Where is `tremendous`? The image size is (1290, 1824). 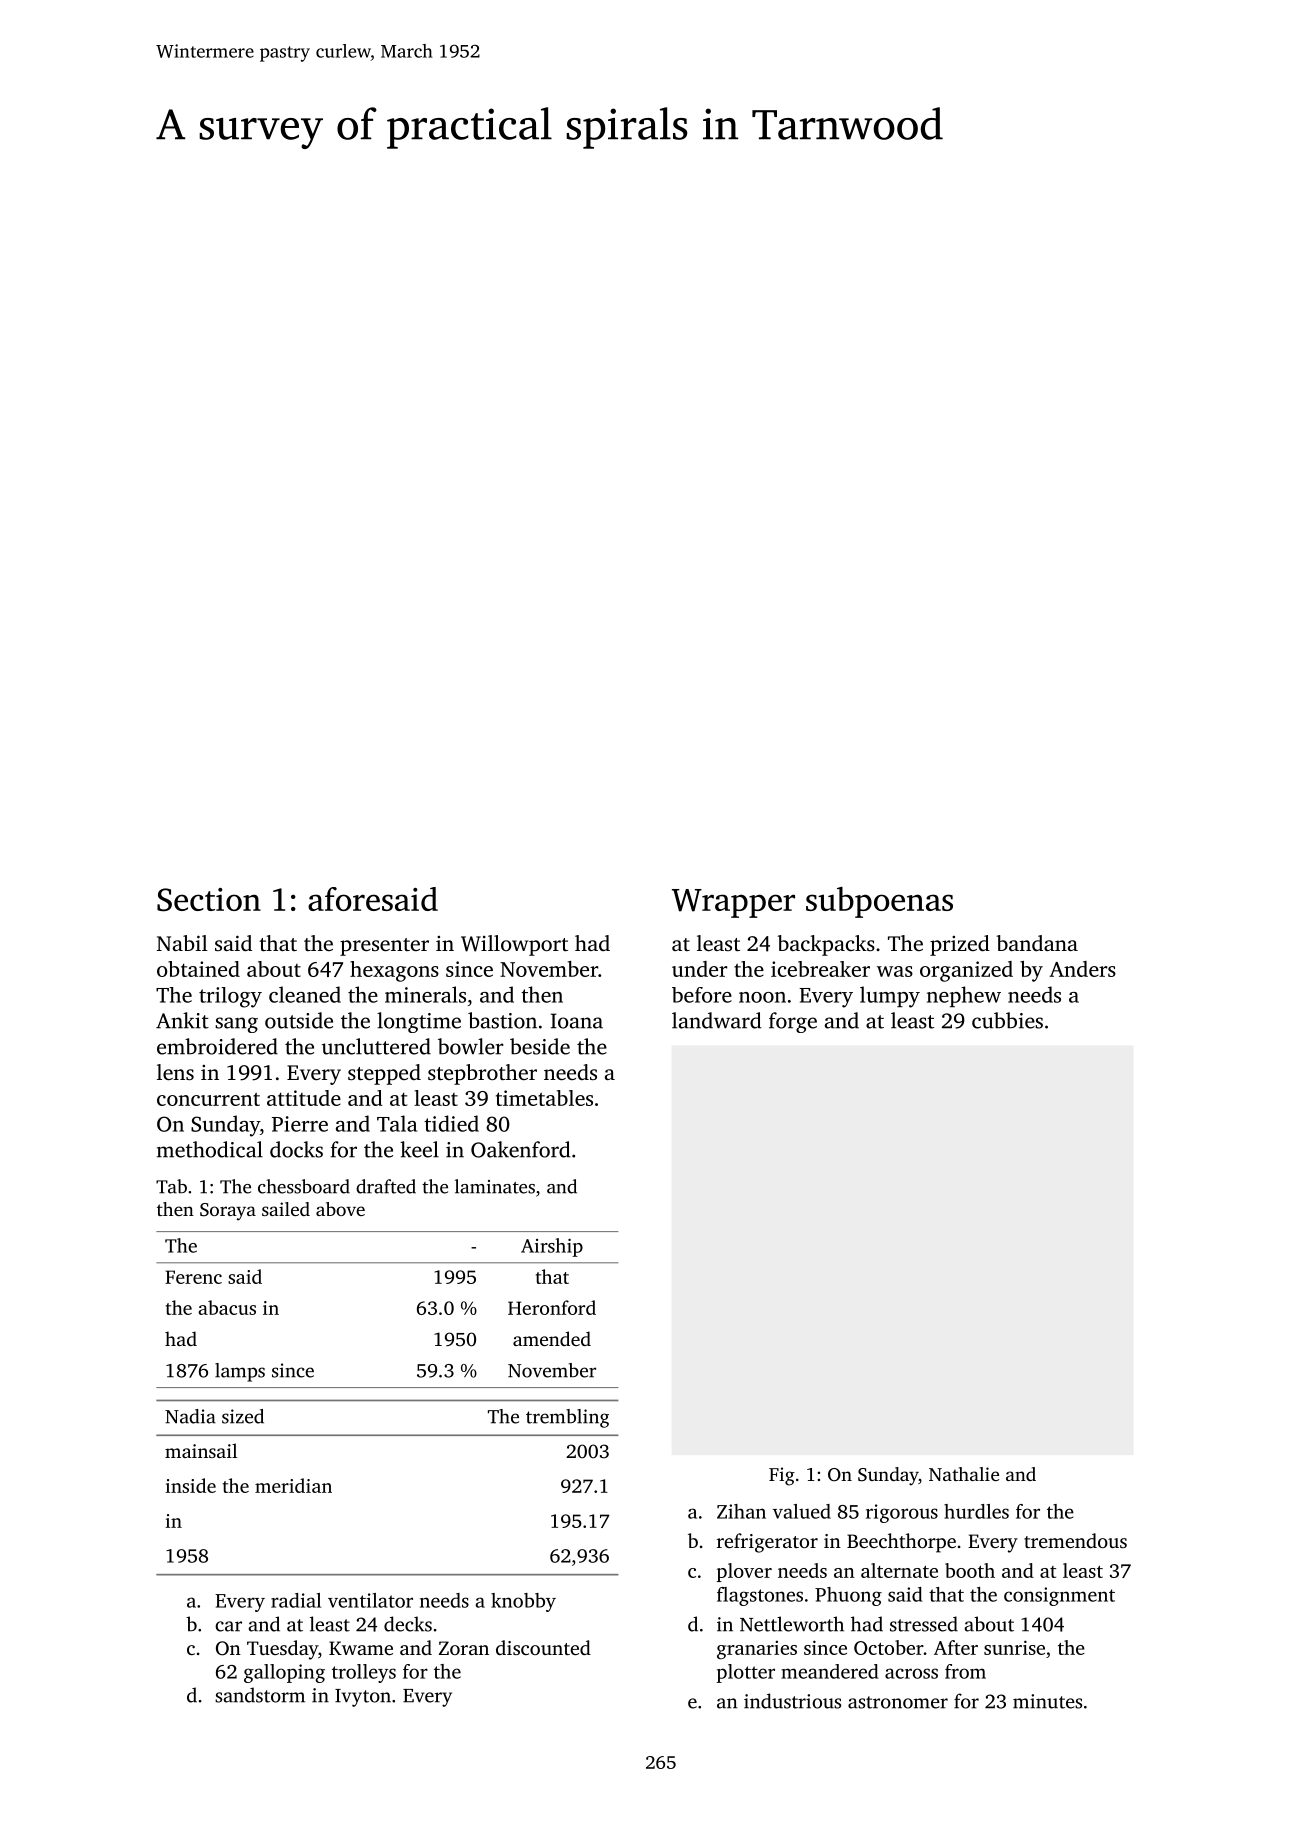
tremendous is located at coordinates (1075, 1540).
